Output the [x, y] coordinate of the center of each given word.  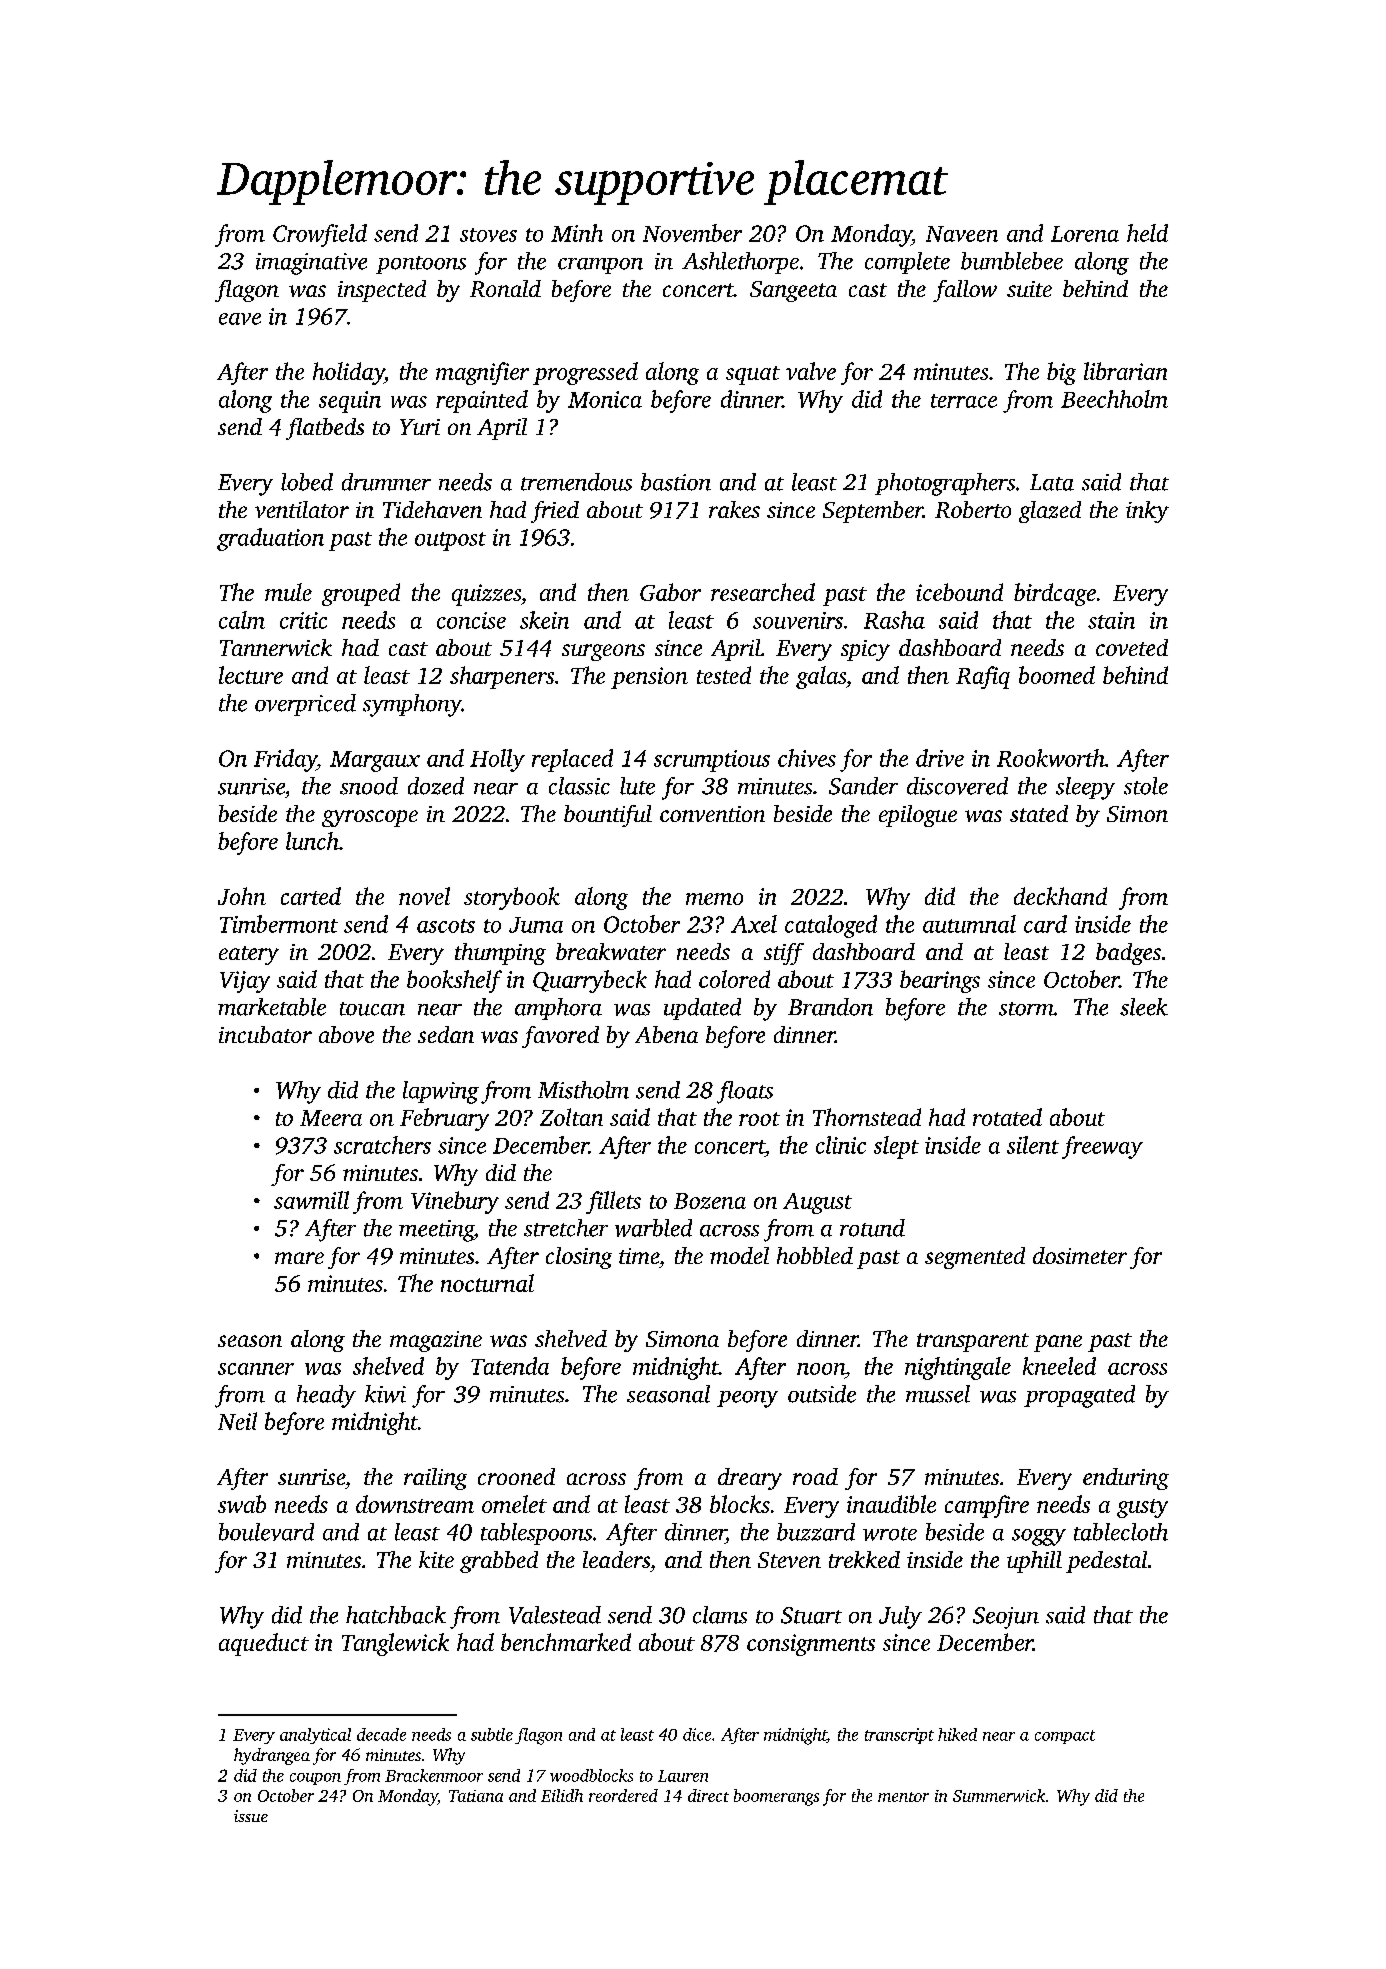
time [639, 1256]
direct [708, 1795]
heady [326, 1396]
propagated [1079, 1396]
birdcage [1055, 594]
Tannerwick [276, 647]
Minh [577, 233]
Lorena [1085, 234]
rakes [734, 509]
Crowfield [320, 235]
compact [1065, 1737]
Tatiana [476, 1796]
